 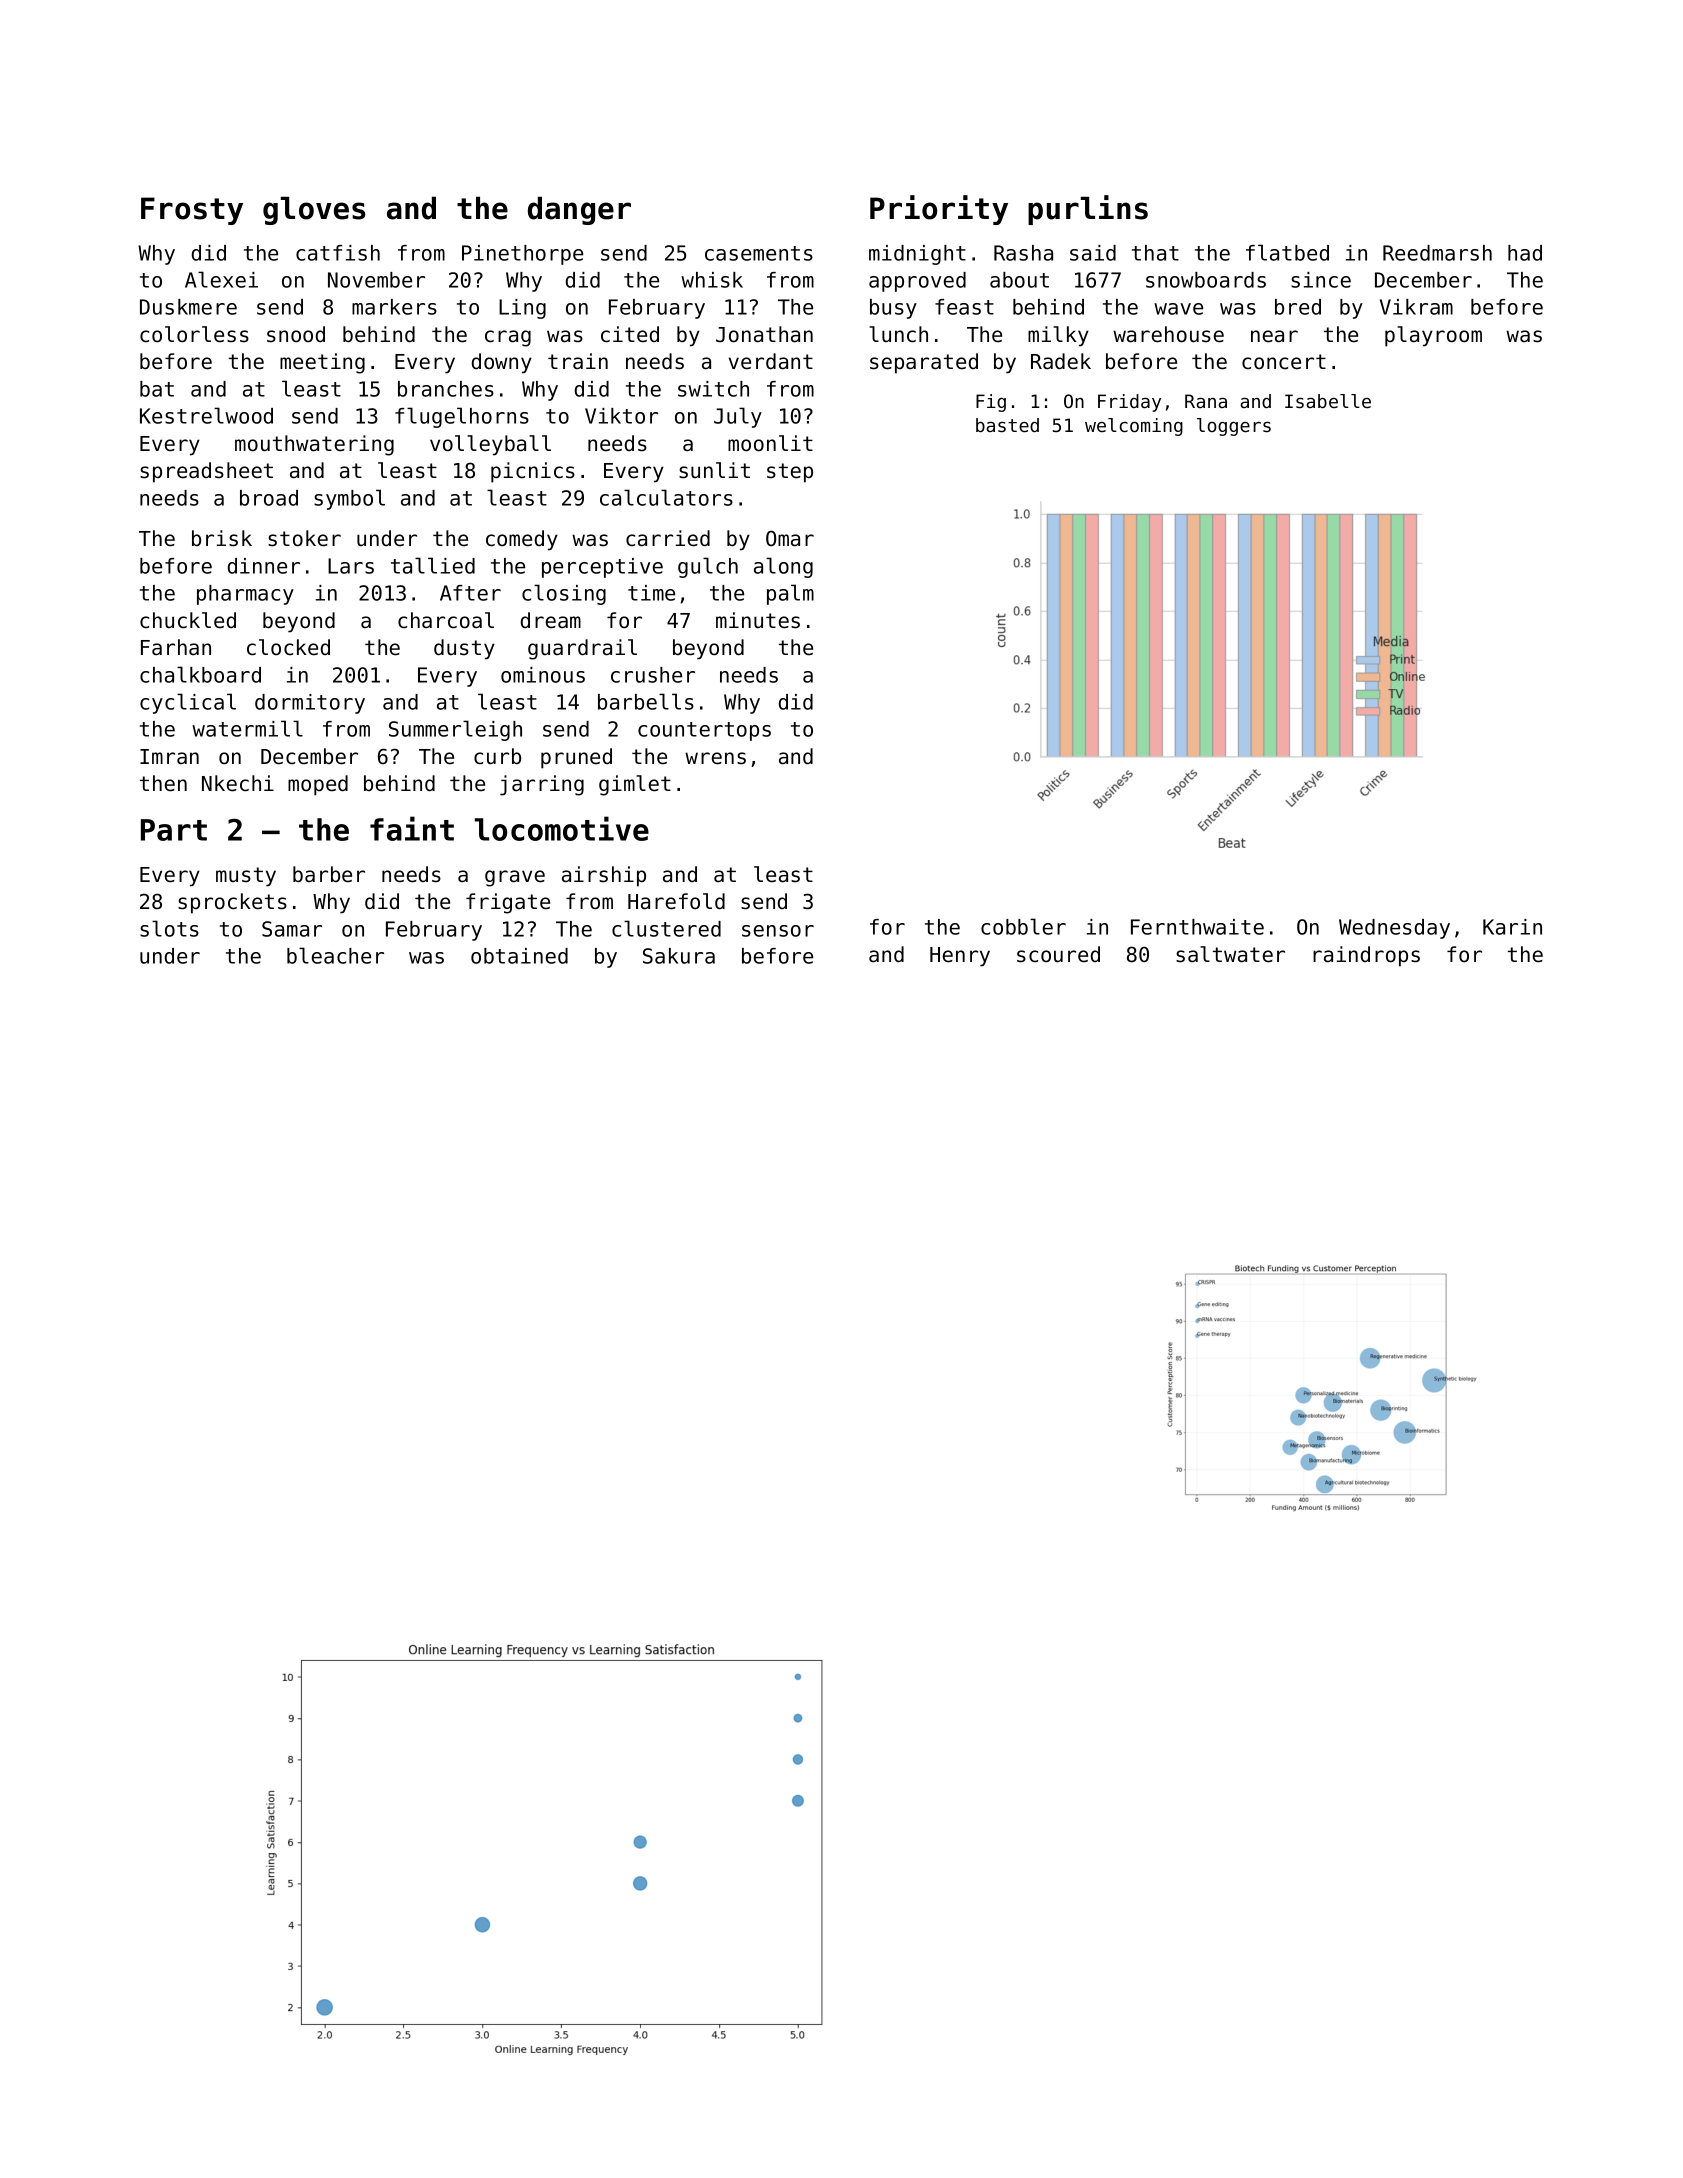 What do you see at coordinates (222, 538) in the screenshot?
I see `brisk` at bounding box center [222, 538].
